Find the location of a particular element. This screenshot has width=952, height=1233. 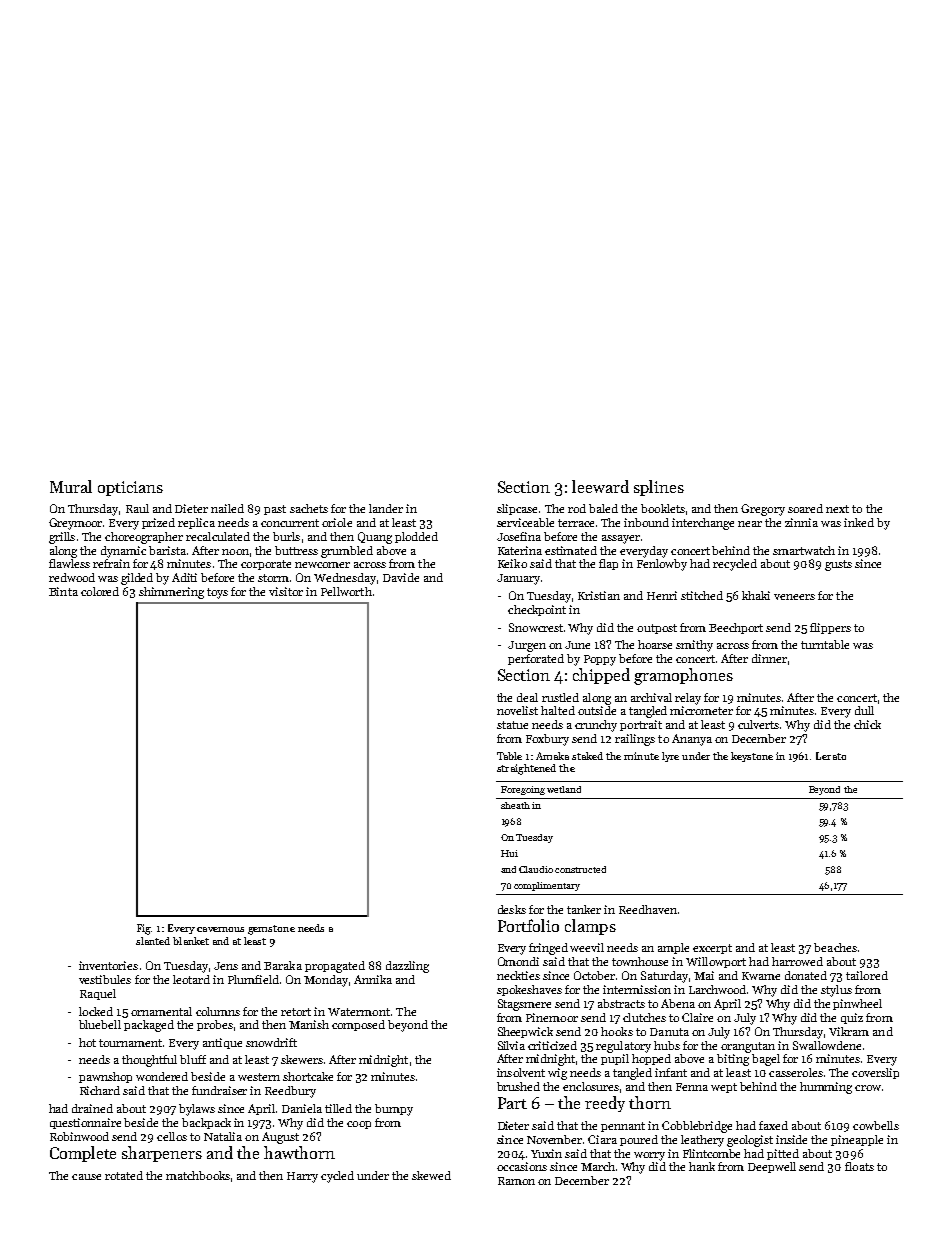

corporate is located at coordinates (266, 565).
